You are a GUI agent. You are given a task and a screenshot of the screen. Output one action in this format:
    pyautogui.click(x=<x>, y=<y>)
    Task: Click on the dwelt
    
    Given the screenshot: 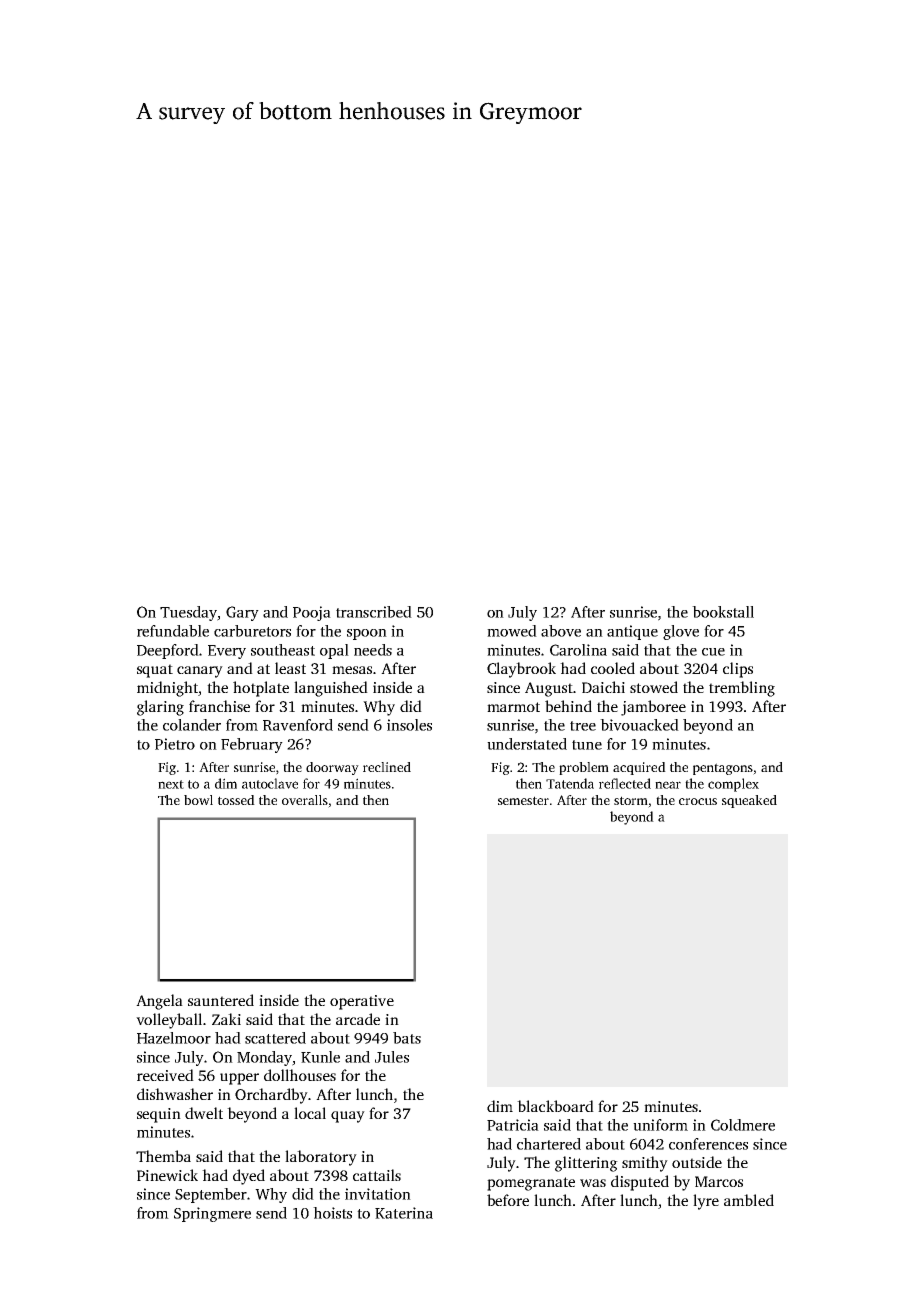 What is the action you would take?
    pyautogui.click(x=204, y=1113)
